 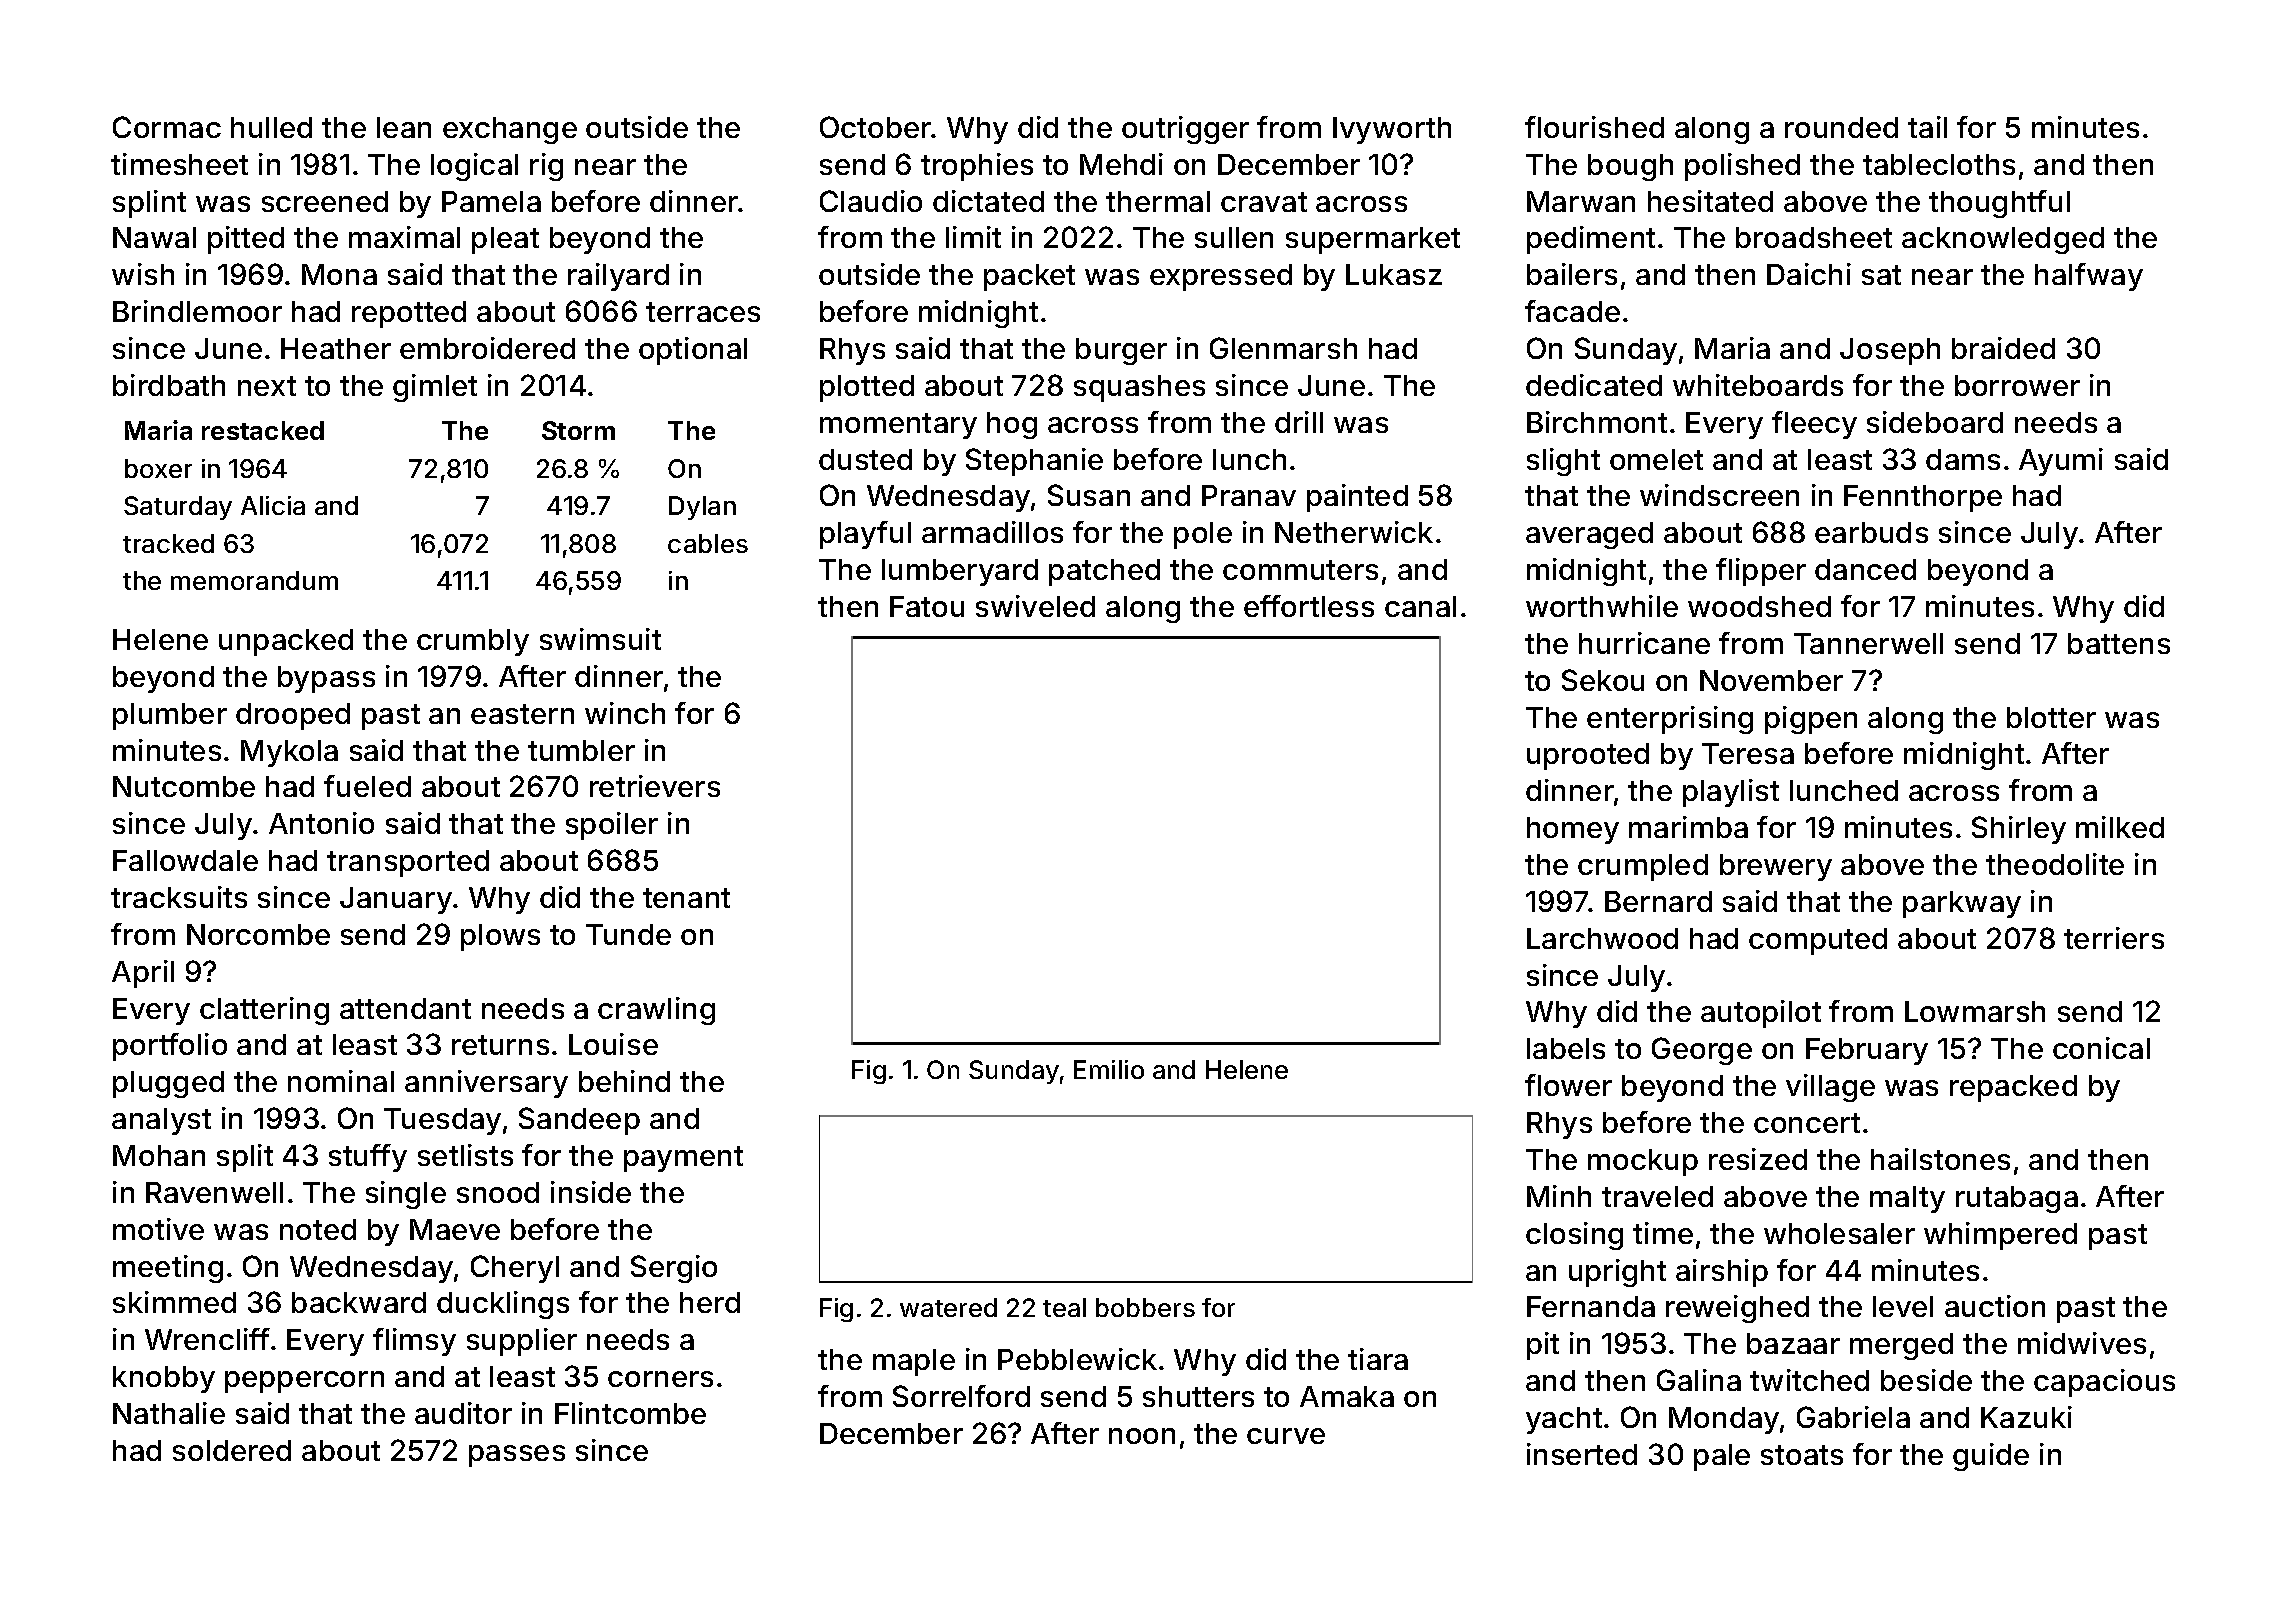 What do you see at coordinates (505, 240) in the screenshot?
I see `pleat` at bounding box center [505, 240].
